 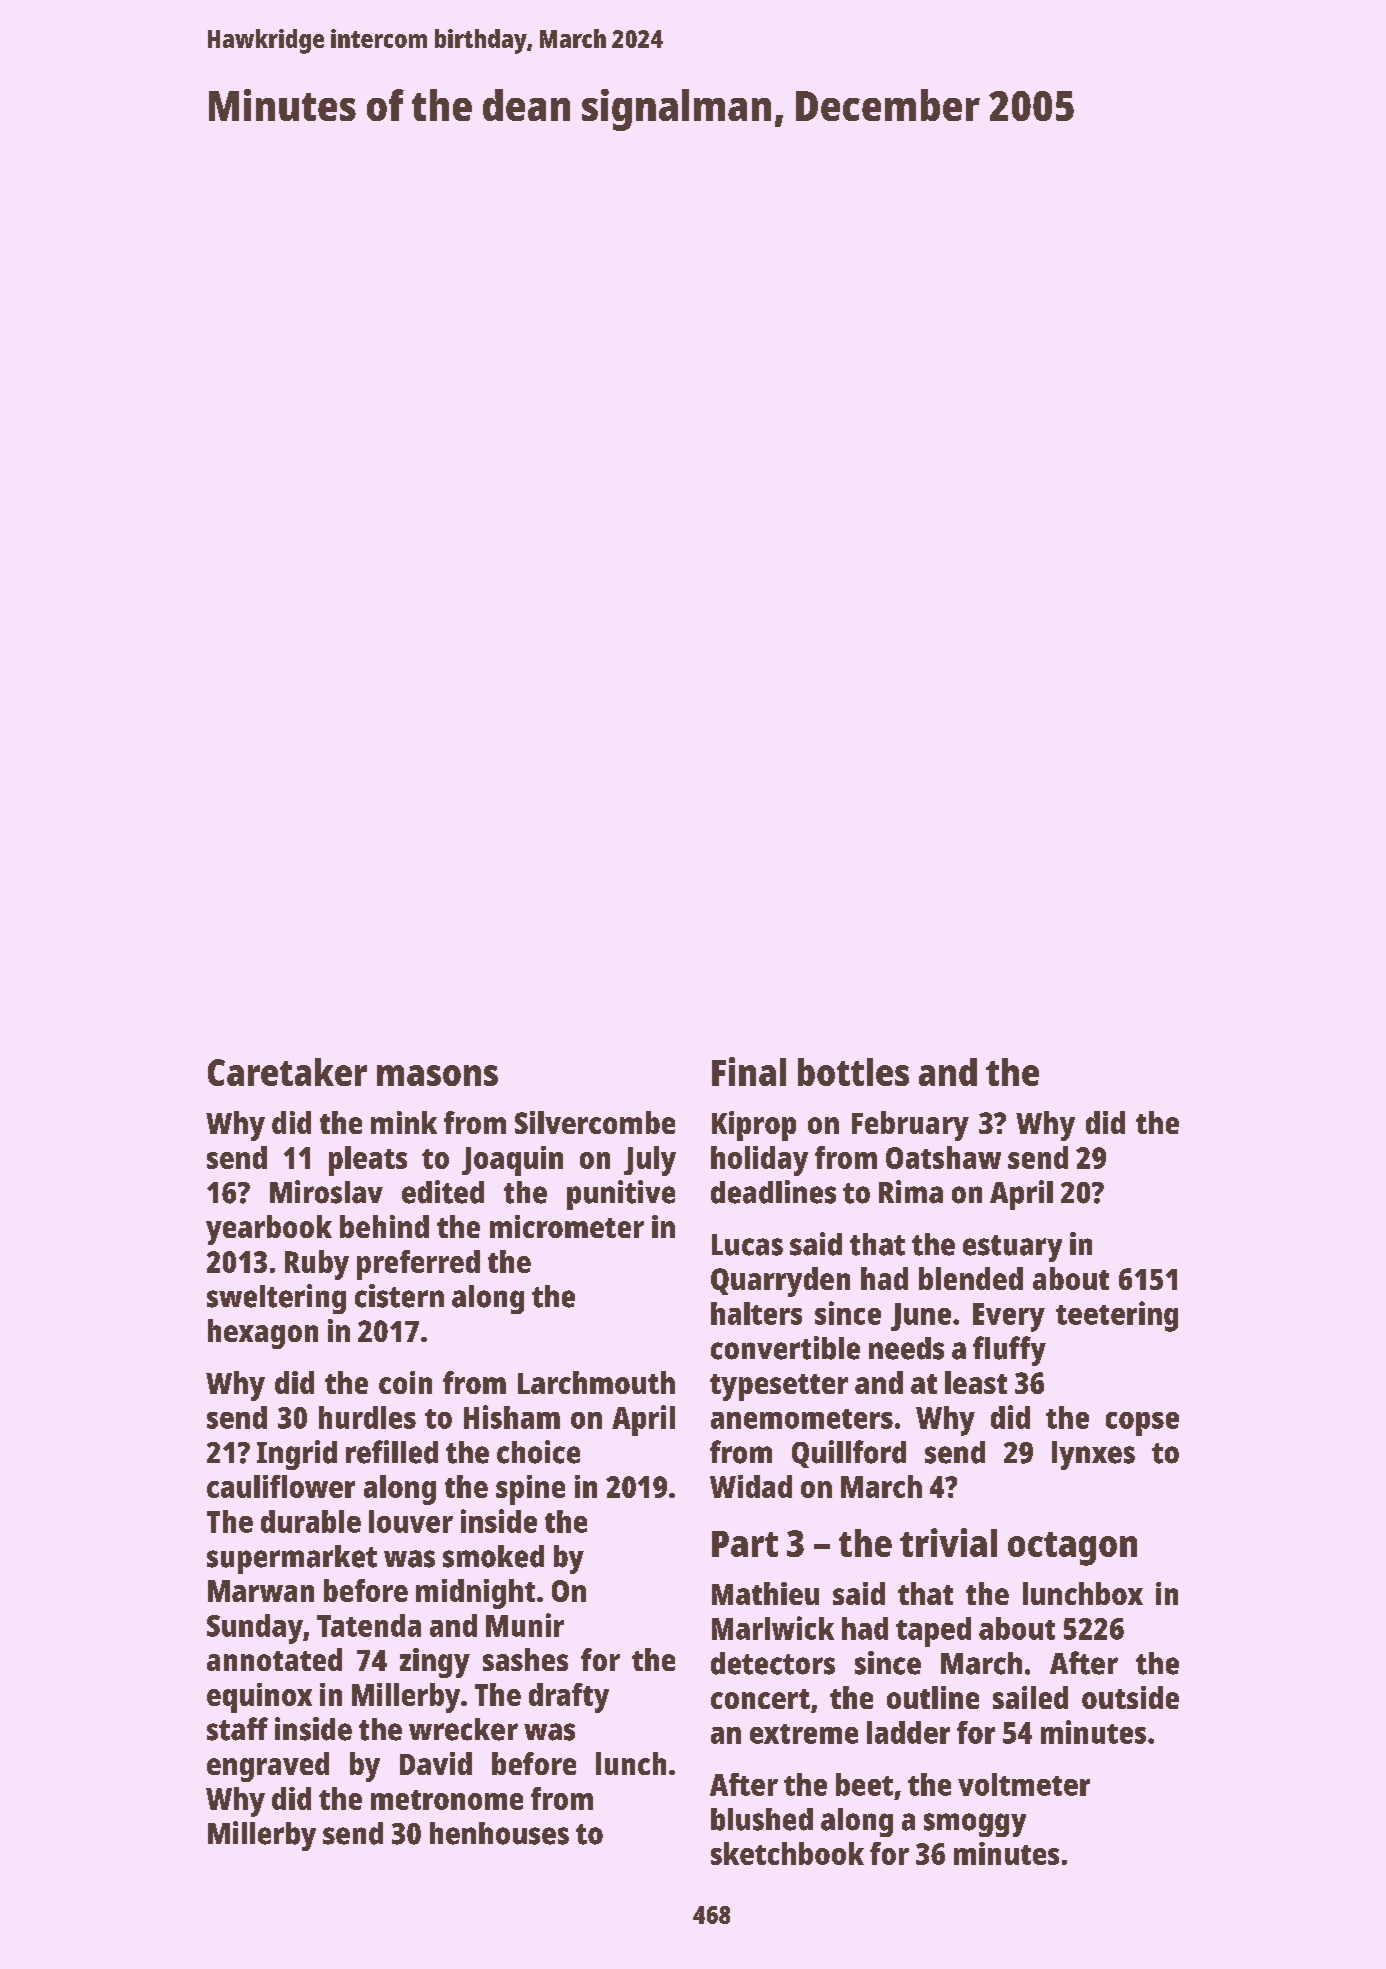 I want to click on Silvercombe, so click(x=595, y=1122).
